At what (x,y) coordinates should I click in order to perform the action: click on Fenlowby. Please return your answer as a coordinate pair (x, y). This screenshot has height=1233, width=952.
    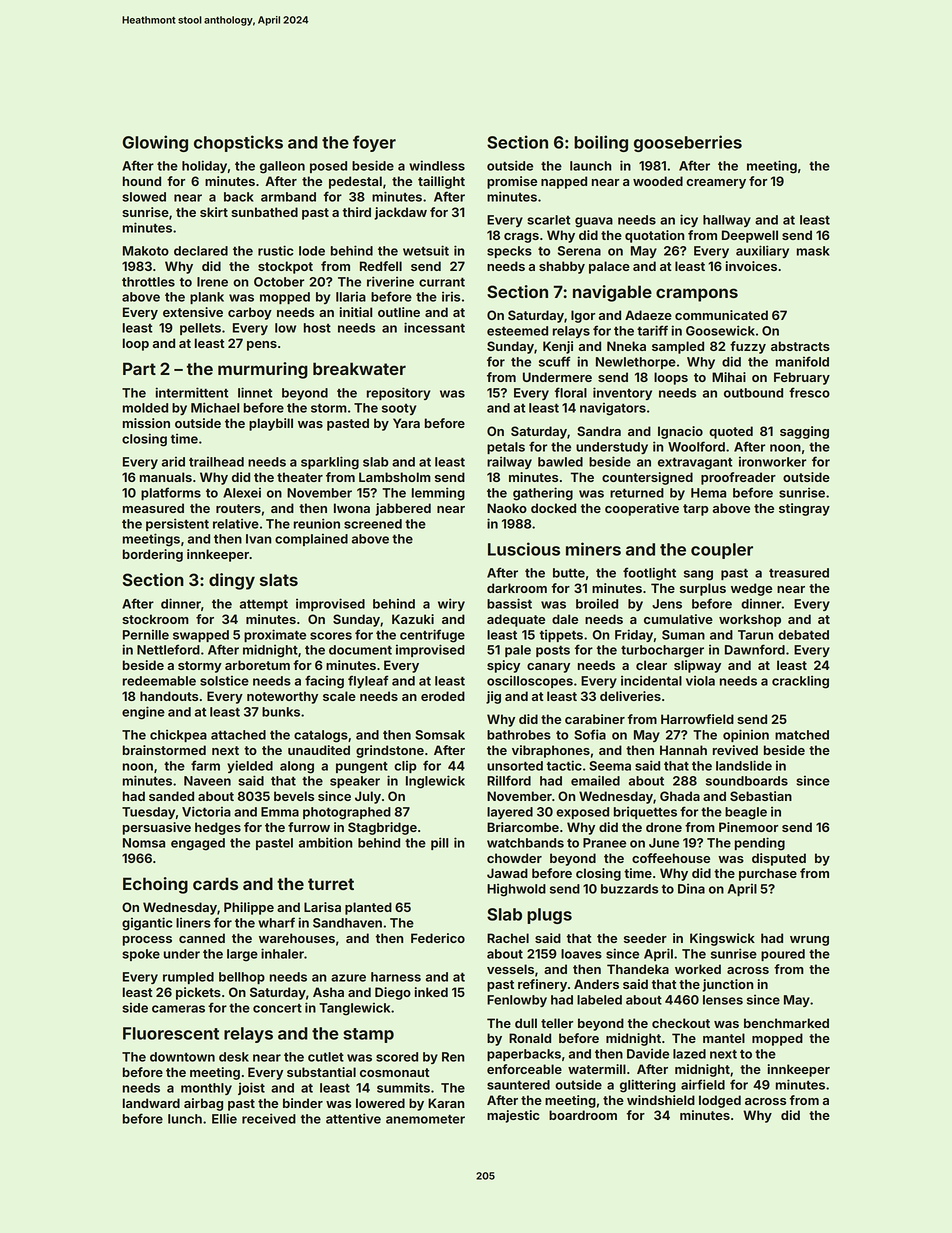
    Looking at the image, I should click on (517, 1001).
